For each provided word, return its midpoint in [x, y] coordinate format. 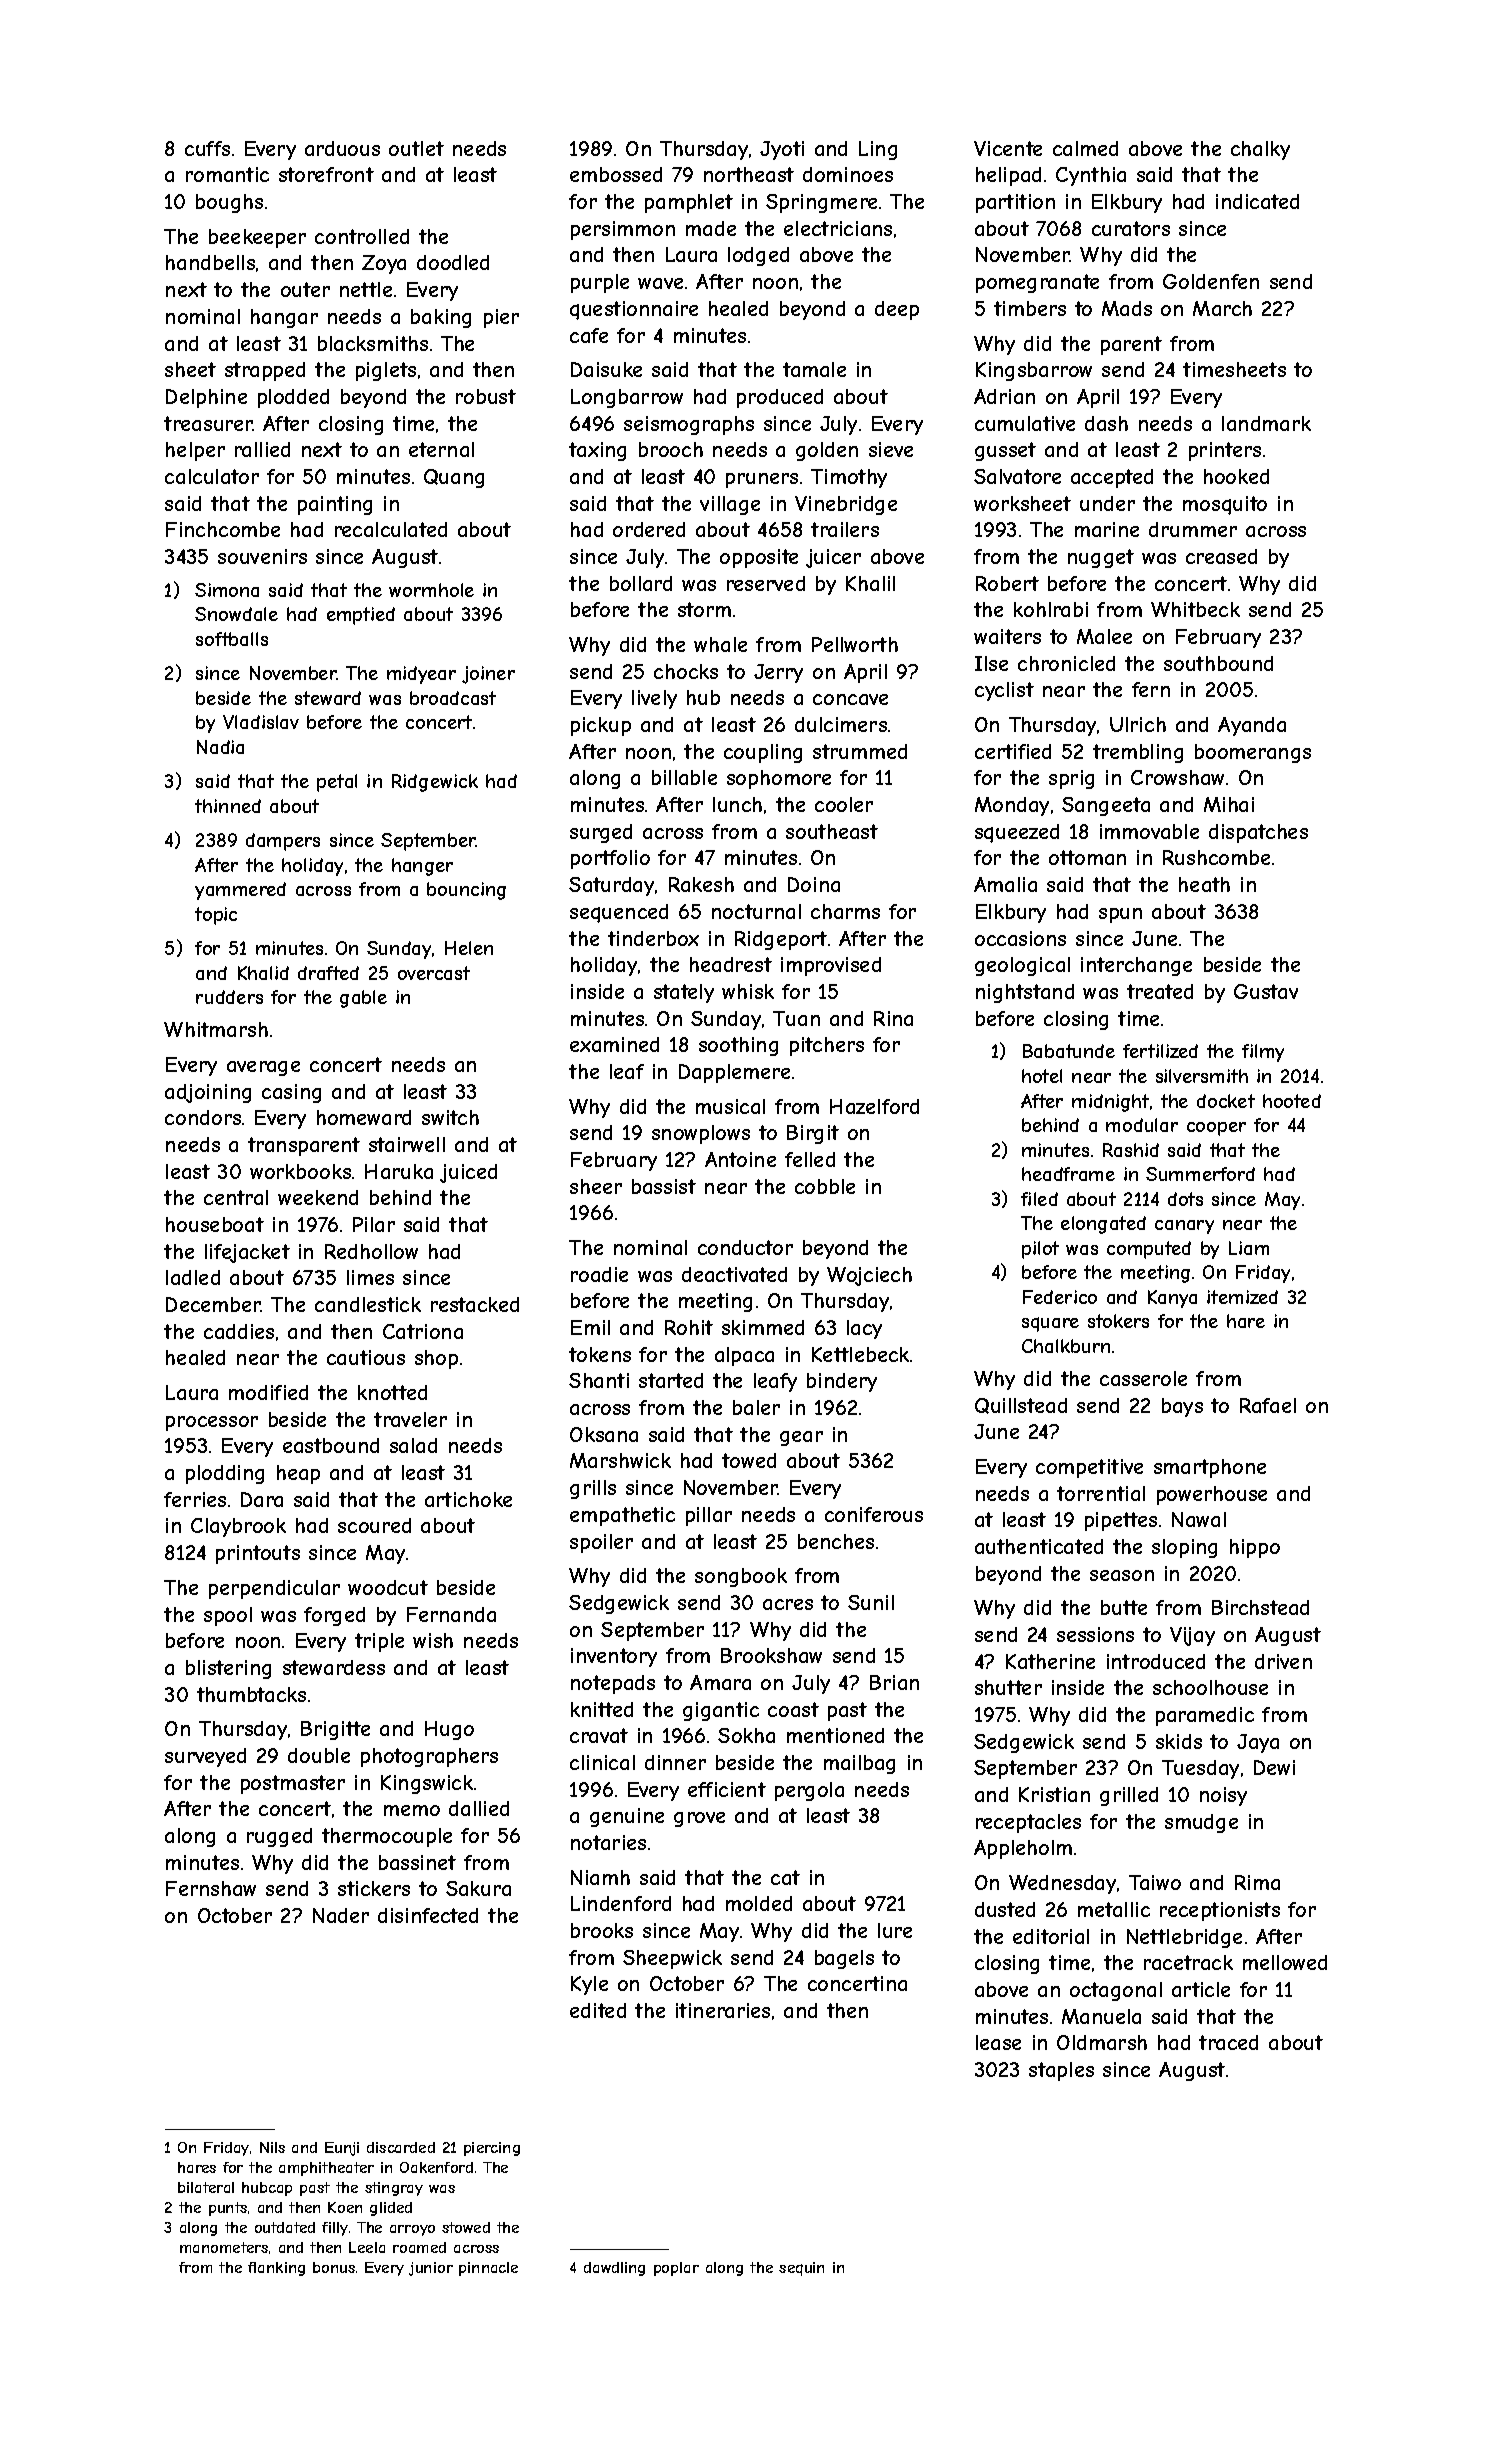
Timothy [849, 478]
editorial [1051, 1936]
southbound [1218, 663]
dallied [479, 1808]
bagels [844, 1959]
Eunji [342, 2149]
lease [998, 2042]
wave [660, 283]
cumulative [1025, 423]
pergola [809, 1791]
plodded [293, 398]
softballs [232, 639]
